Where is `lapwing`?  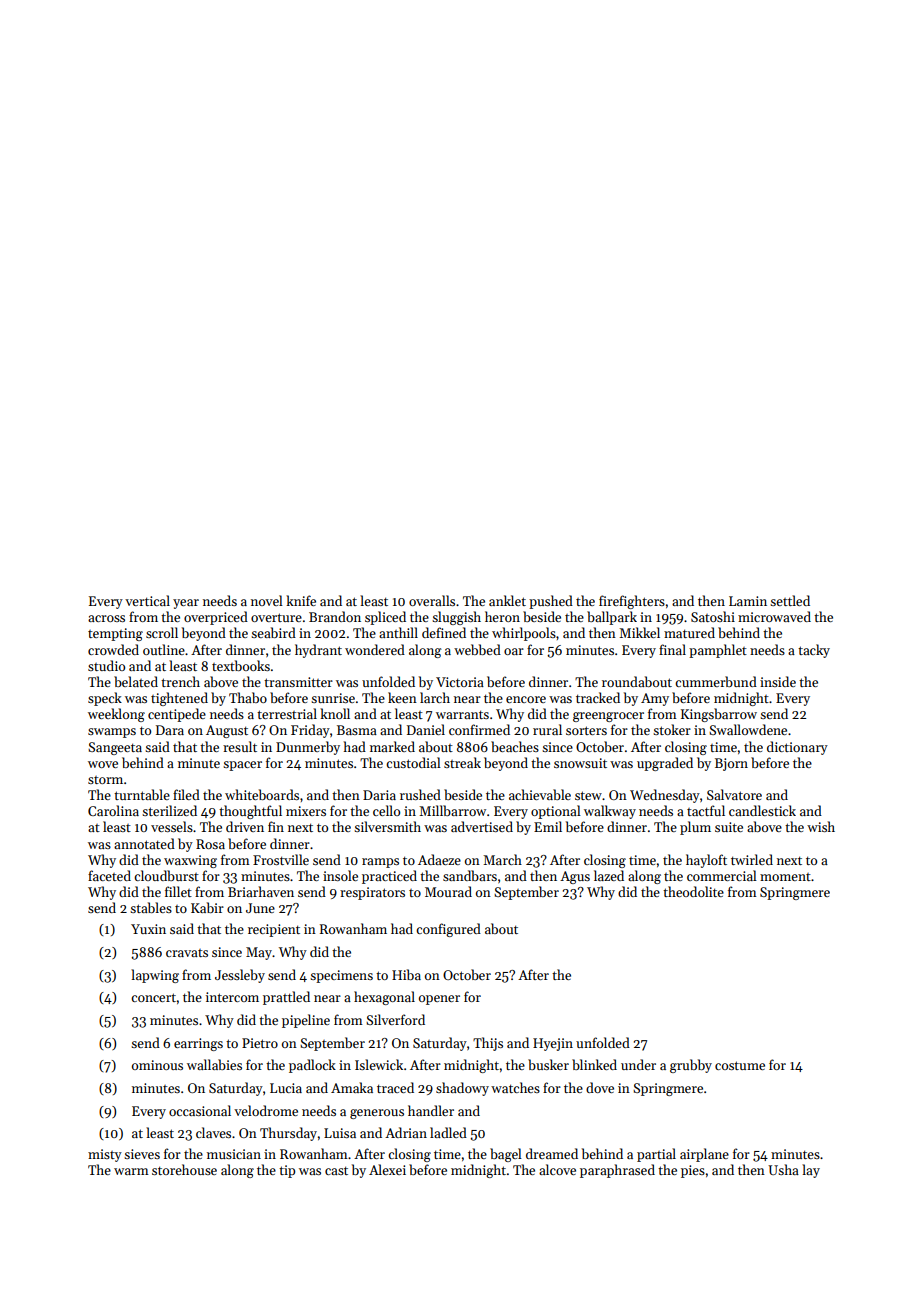
lapwing is located at coordinates (155, 976).
